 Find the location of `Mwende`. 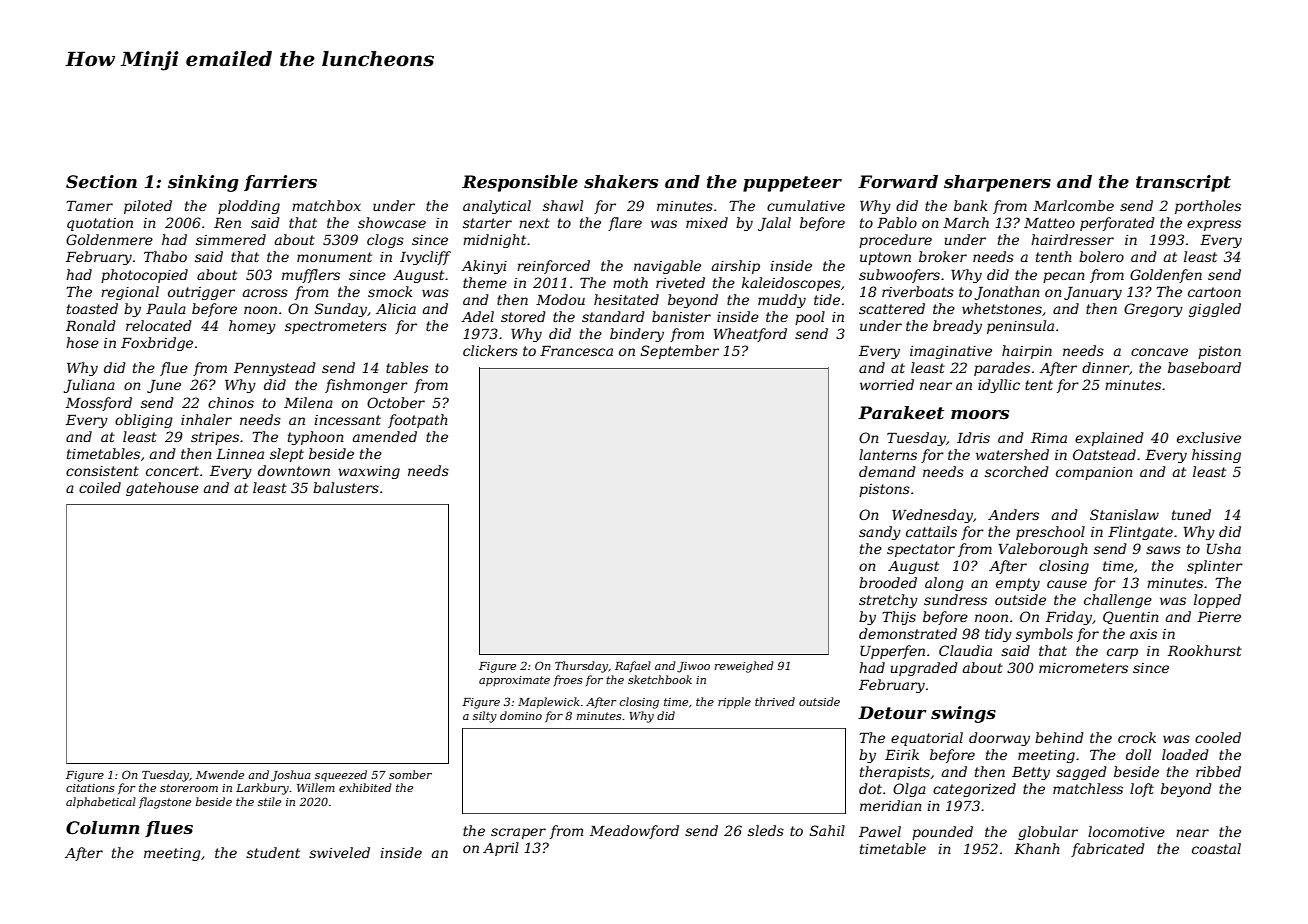

Mwende is located at coordinates (220, 774).
